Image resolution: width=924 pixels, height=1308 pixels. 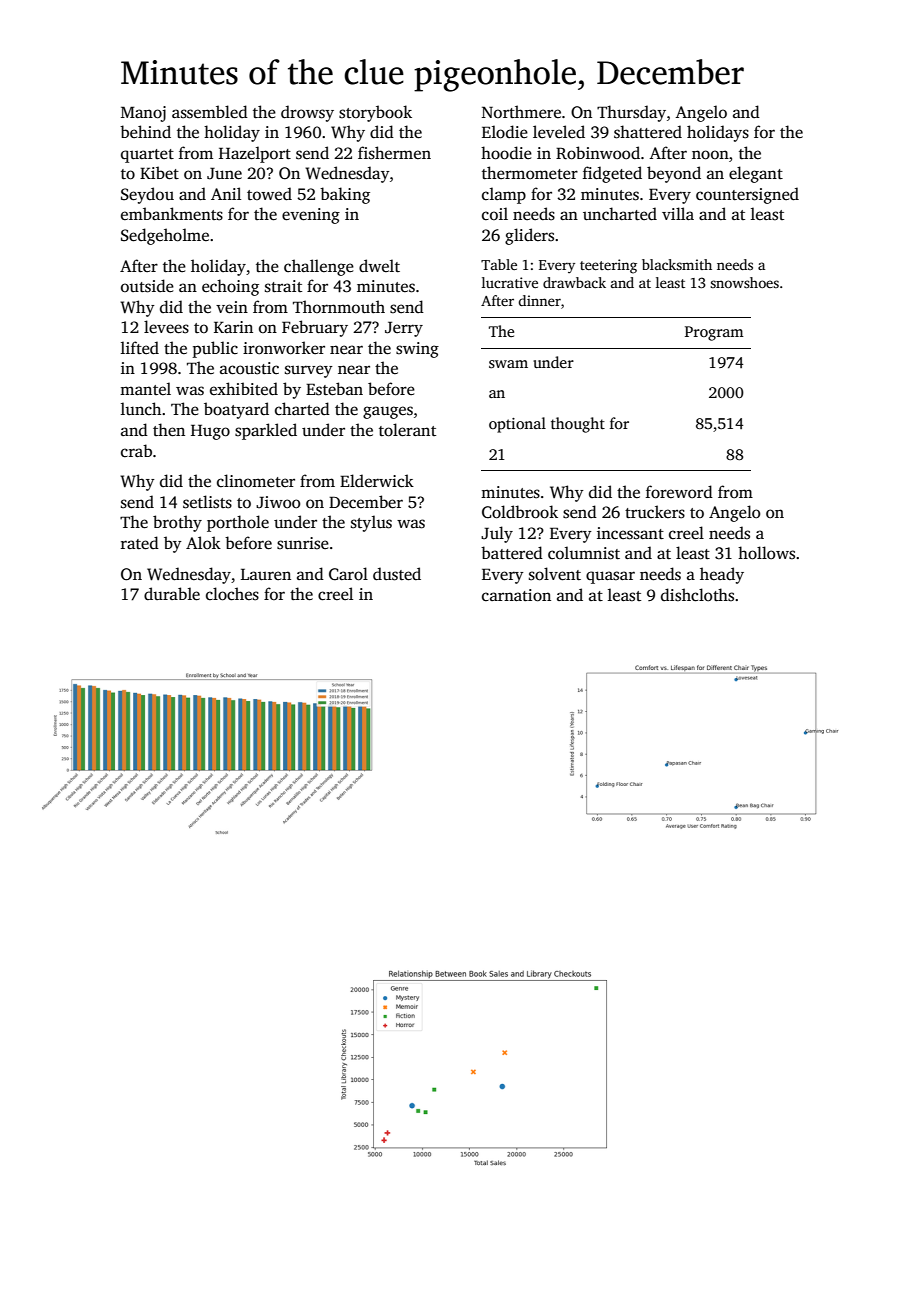 What do you see at coordinates (145, 131) in the page?
I see `behind` at bounding box center [145, 131].
